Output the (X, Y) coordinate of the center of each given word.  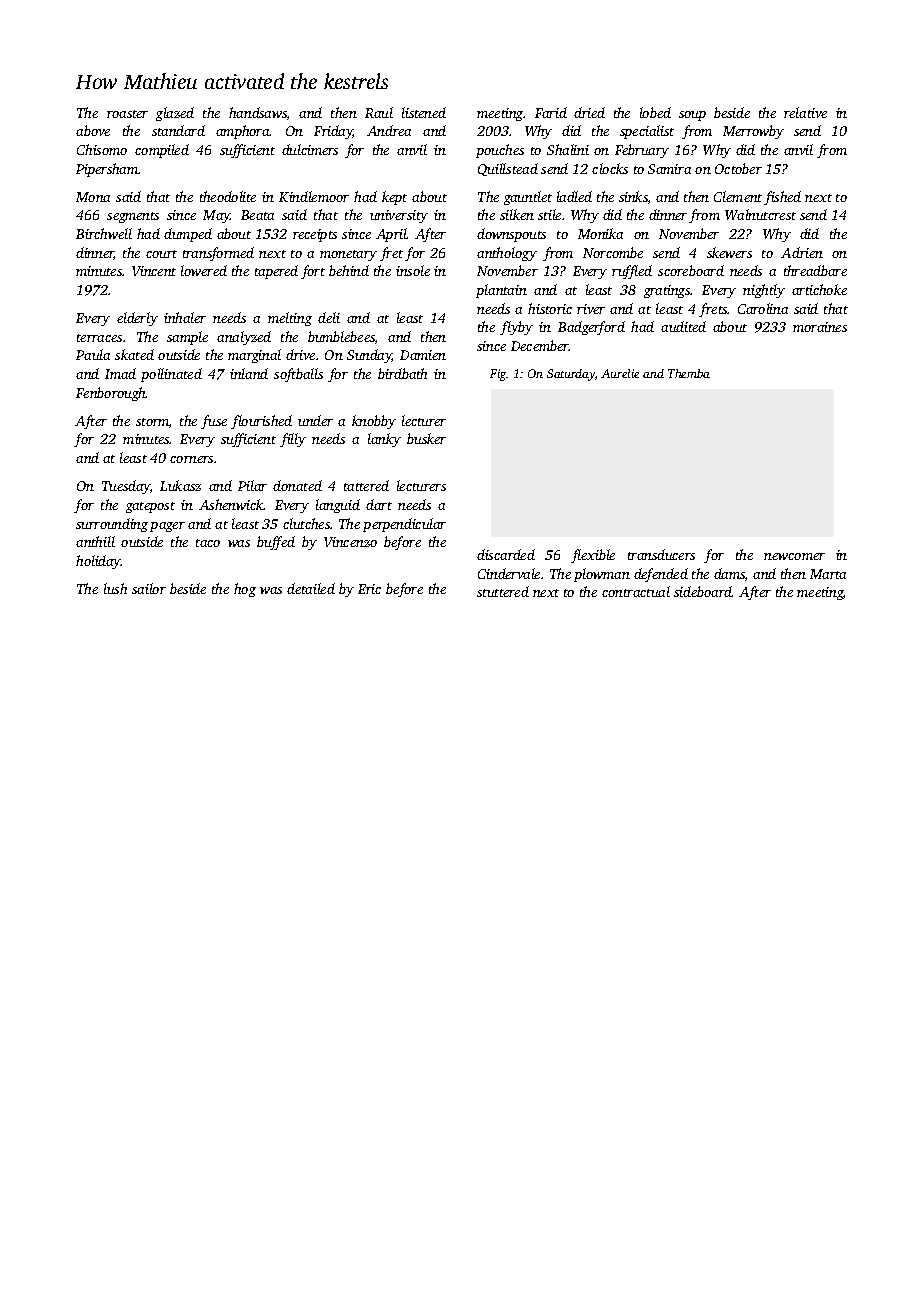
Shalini (568, 149)
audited (683, 326)
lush (115, 588)
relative (805, 112)
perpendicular (404, 525)
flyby (516, 328)
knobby (374, 422)
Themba (689, 373)
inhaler (185, 317)
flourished (261, 422)
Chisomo (102, 149)
